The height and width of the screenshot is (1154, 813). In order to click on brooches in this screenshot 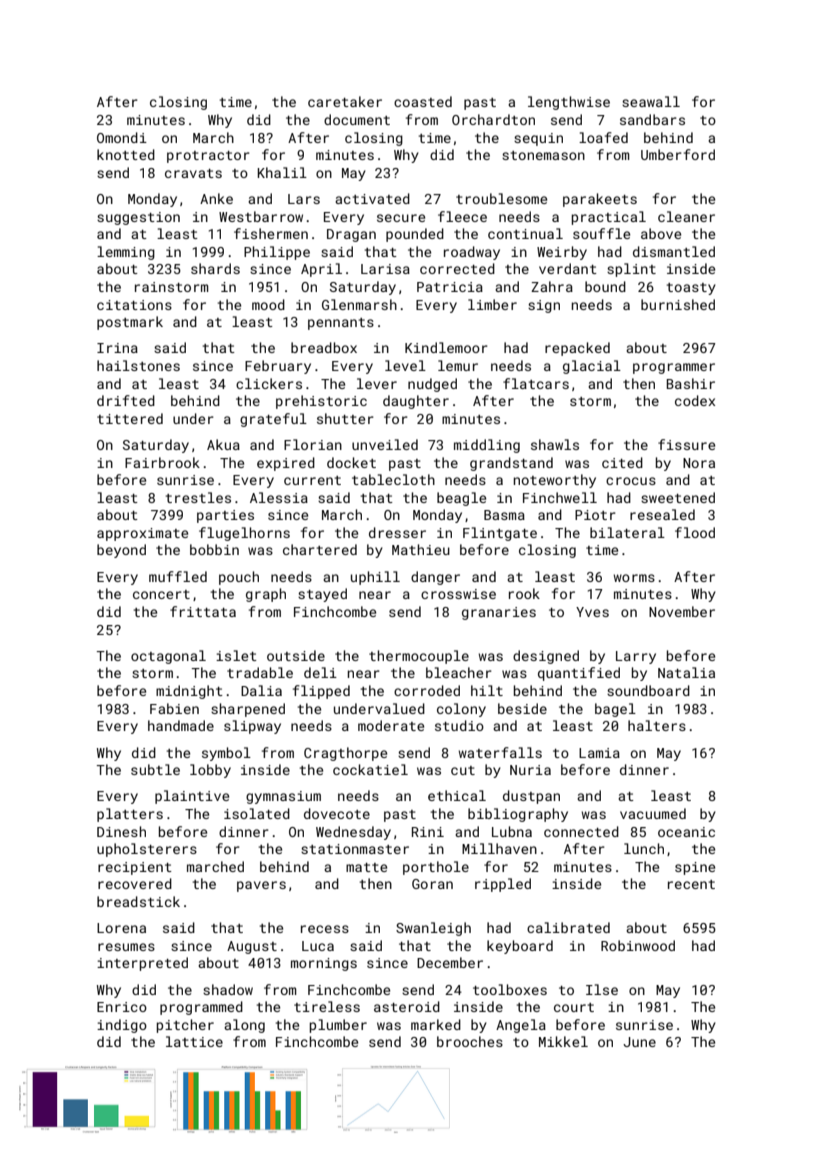, I will do `click(470, 1041)`.
